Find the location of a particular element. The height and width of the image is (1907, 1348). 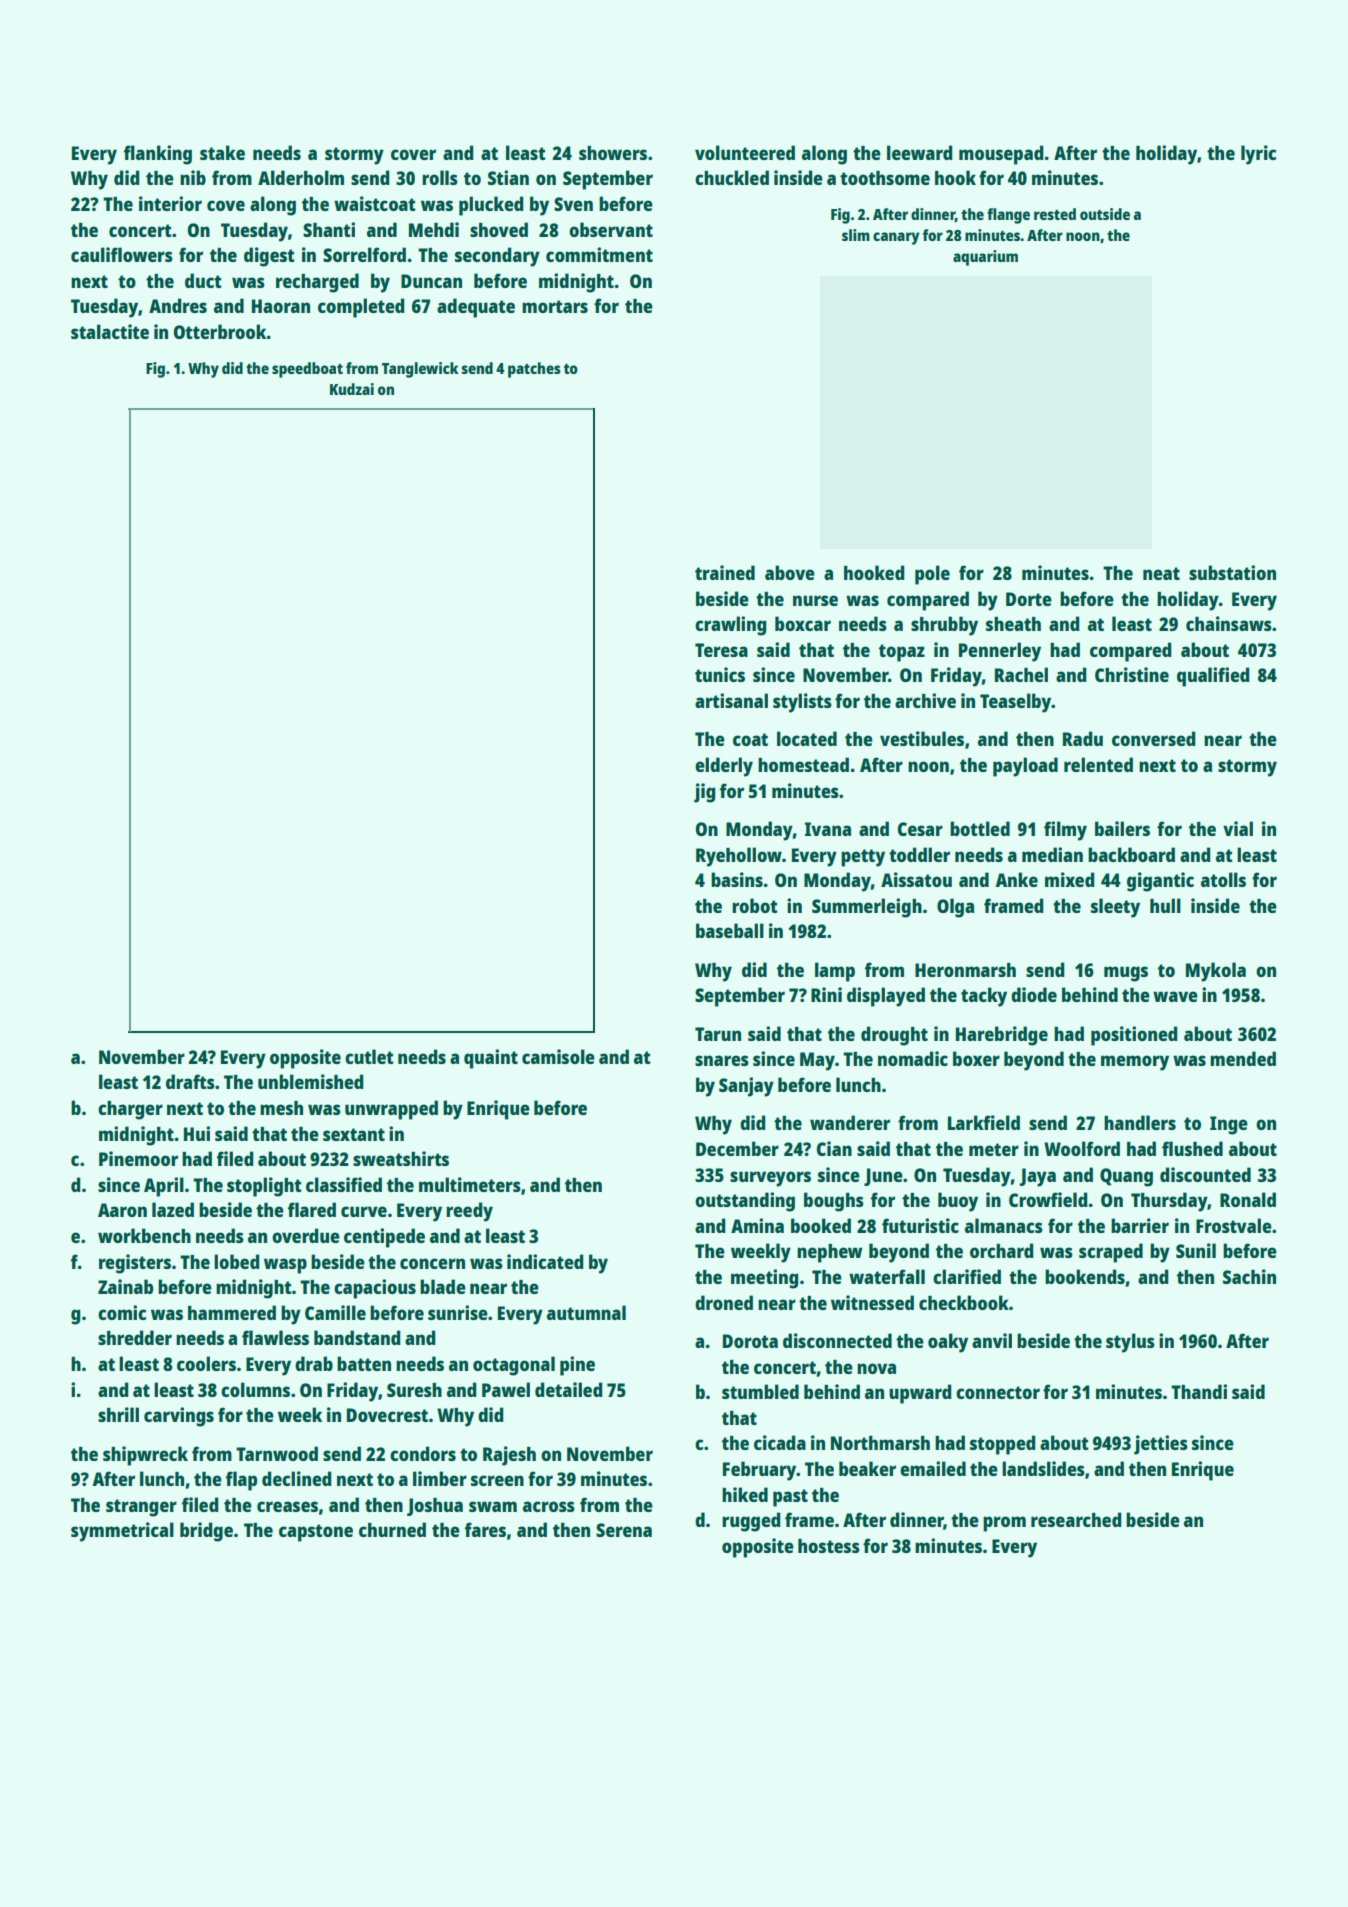

aquarium is located at coordinates (985, 258).
